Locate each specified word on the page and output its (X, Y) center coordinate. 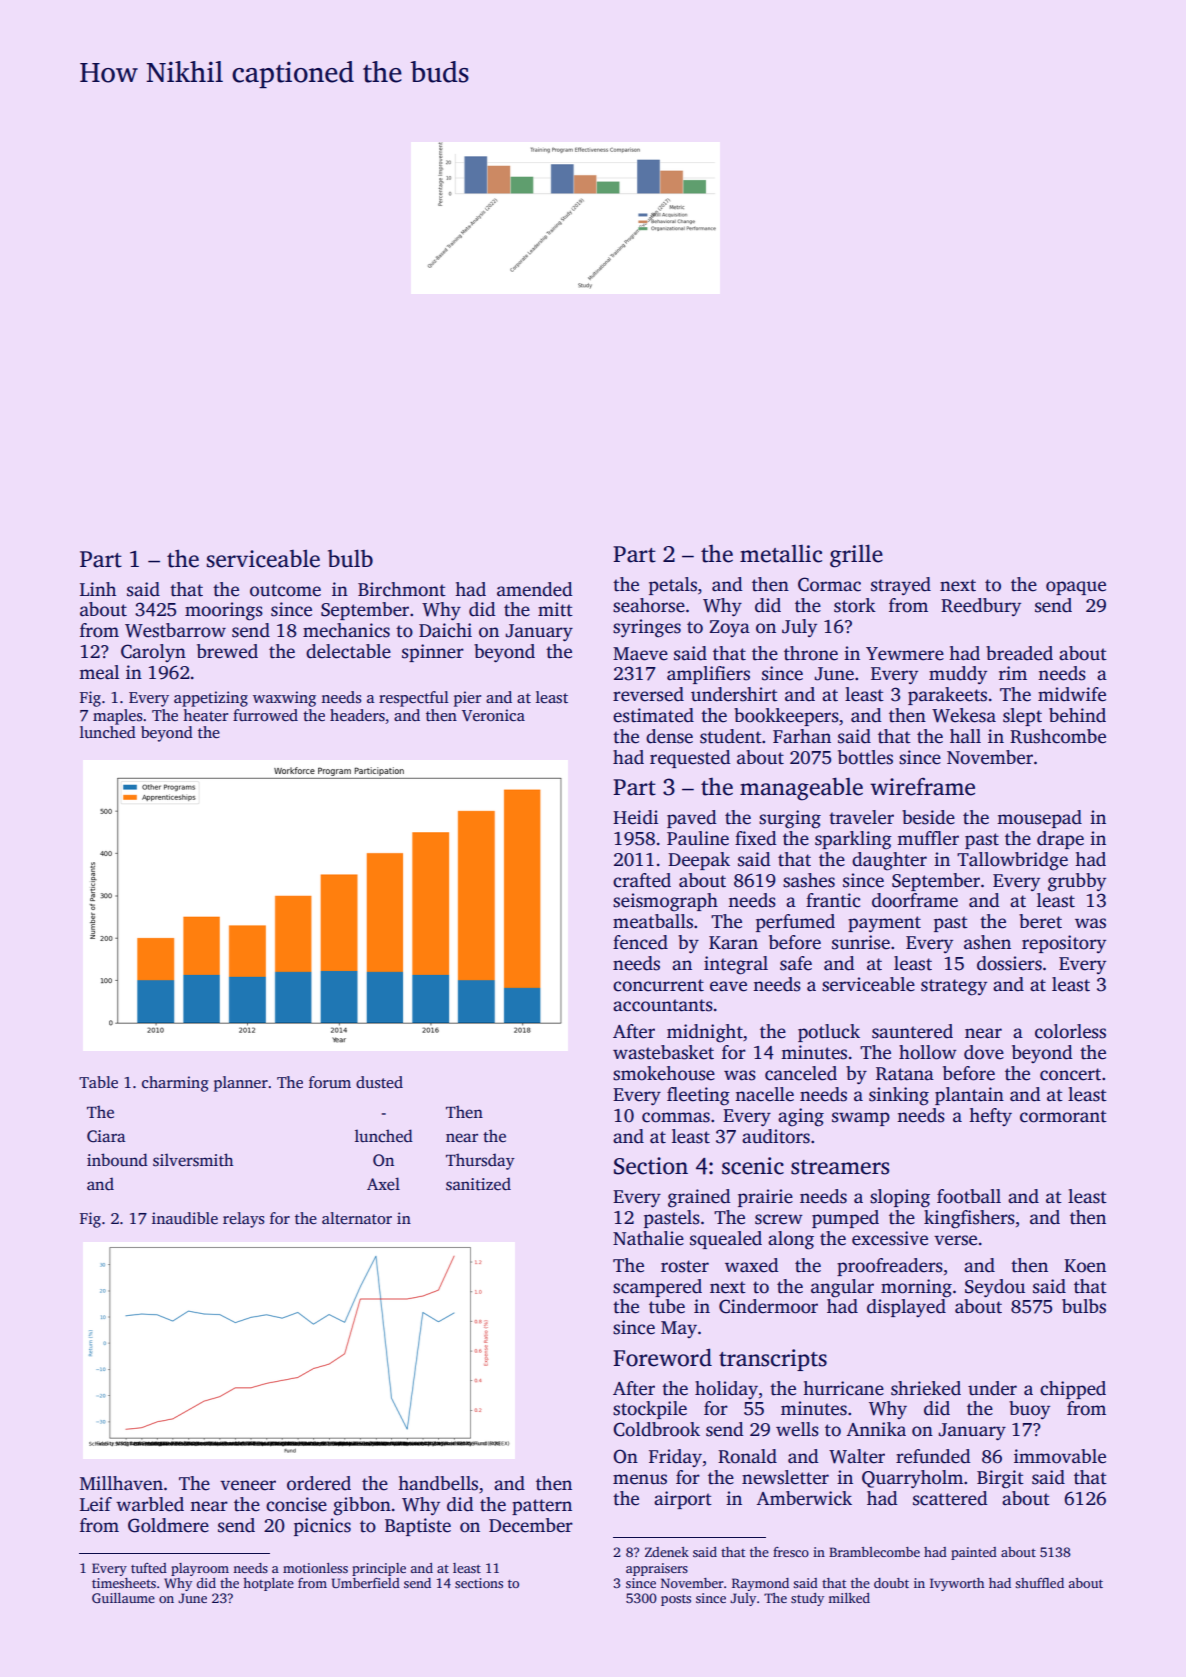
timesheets (124, 1583)
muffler (928, 838)
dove (984, 1052)
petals (673, 586)
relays (244, 1220)
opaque (1076, 588)
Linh (98, 589)
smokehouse (664, 1073)
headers (357, 715)
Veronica (493, 715)
